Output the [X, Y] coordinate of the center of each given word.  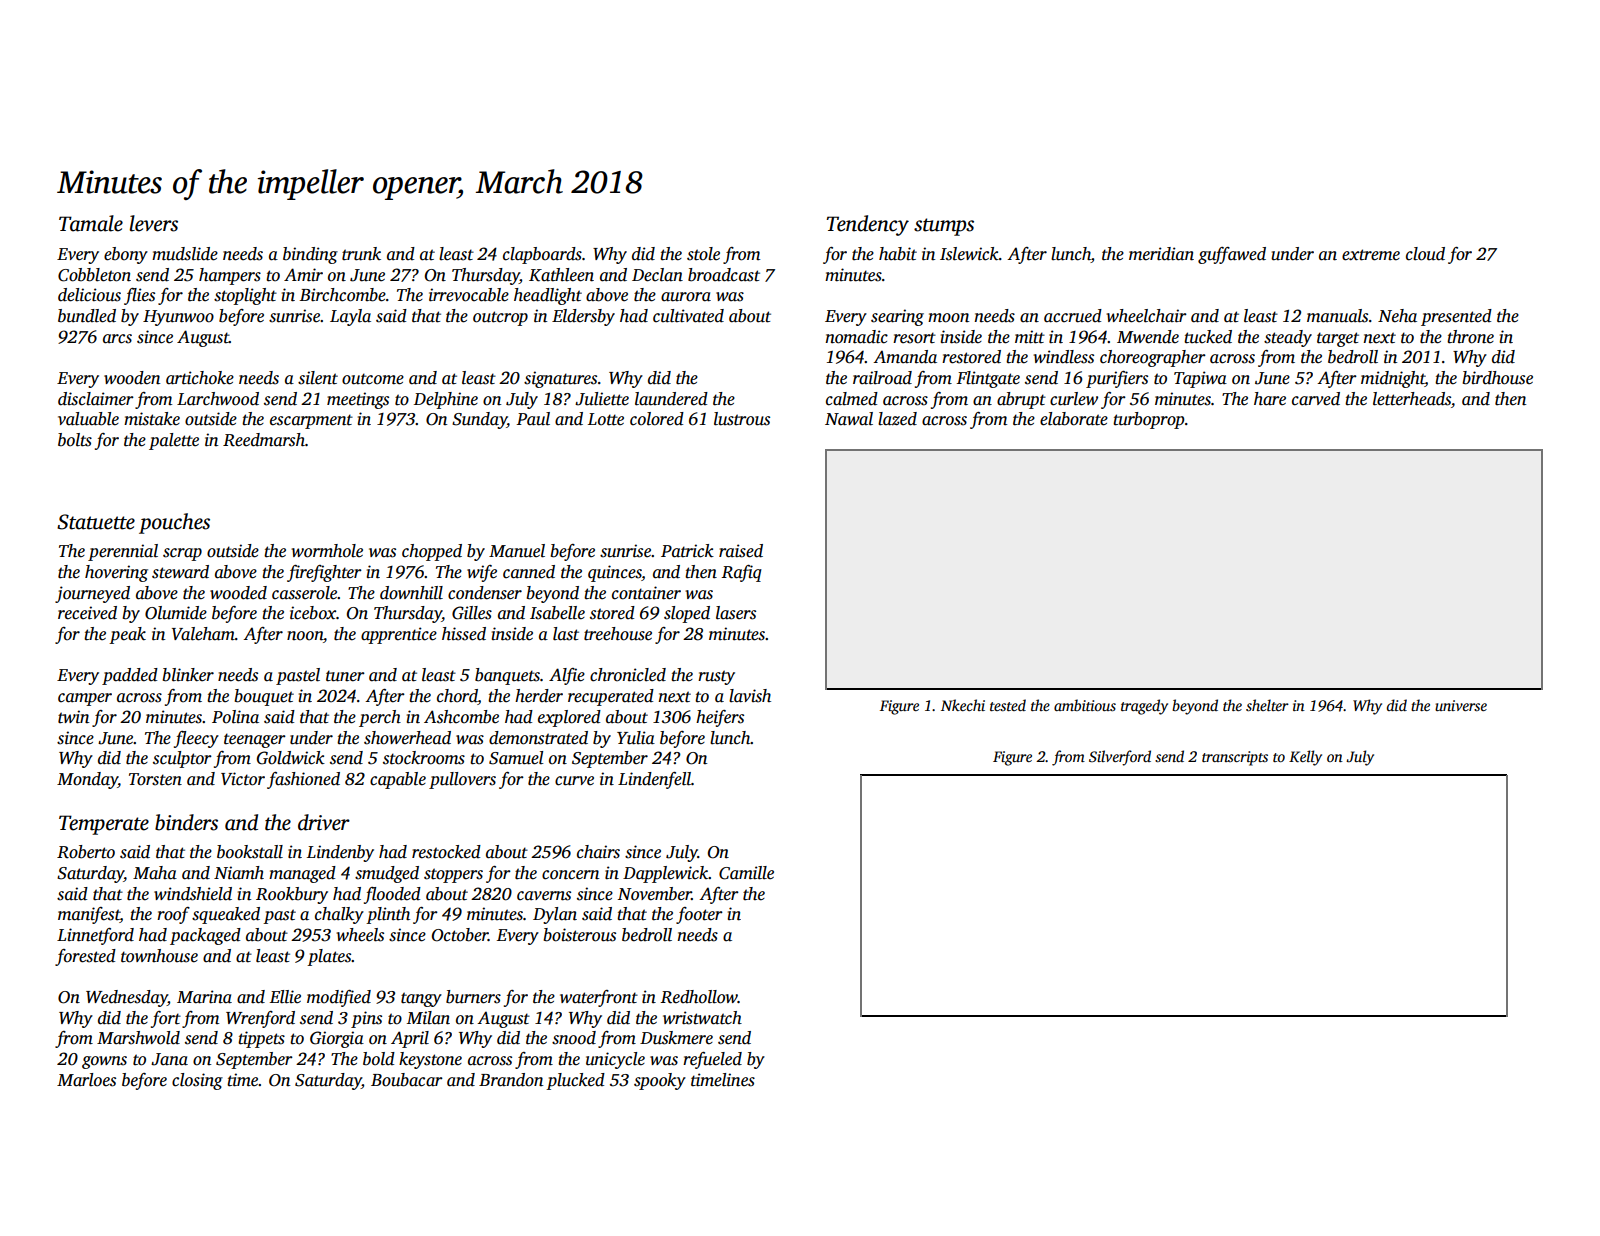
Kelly [1305, 758]
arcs [117, 339]
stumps [944, 227]
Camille [746, 873]
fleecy [196, 739]
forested [85, 957]
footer [699, 915]
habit [898, 254]
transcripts [1235, 758]
